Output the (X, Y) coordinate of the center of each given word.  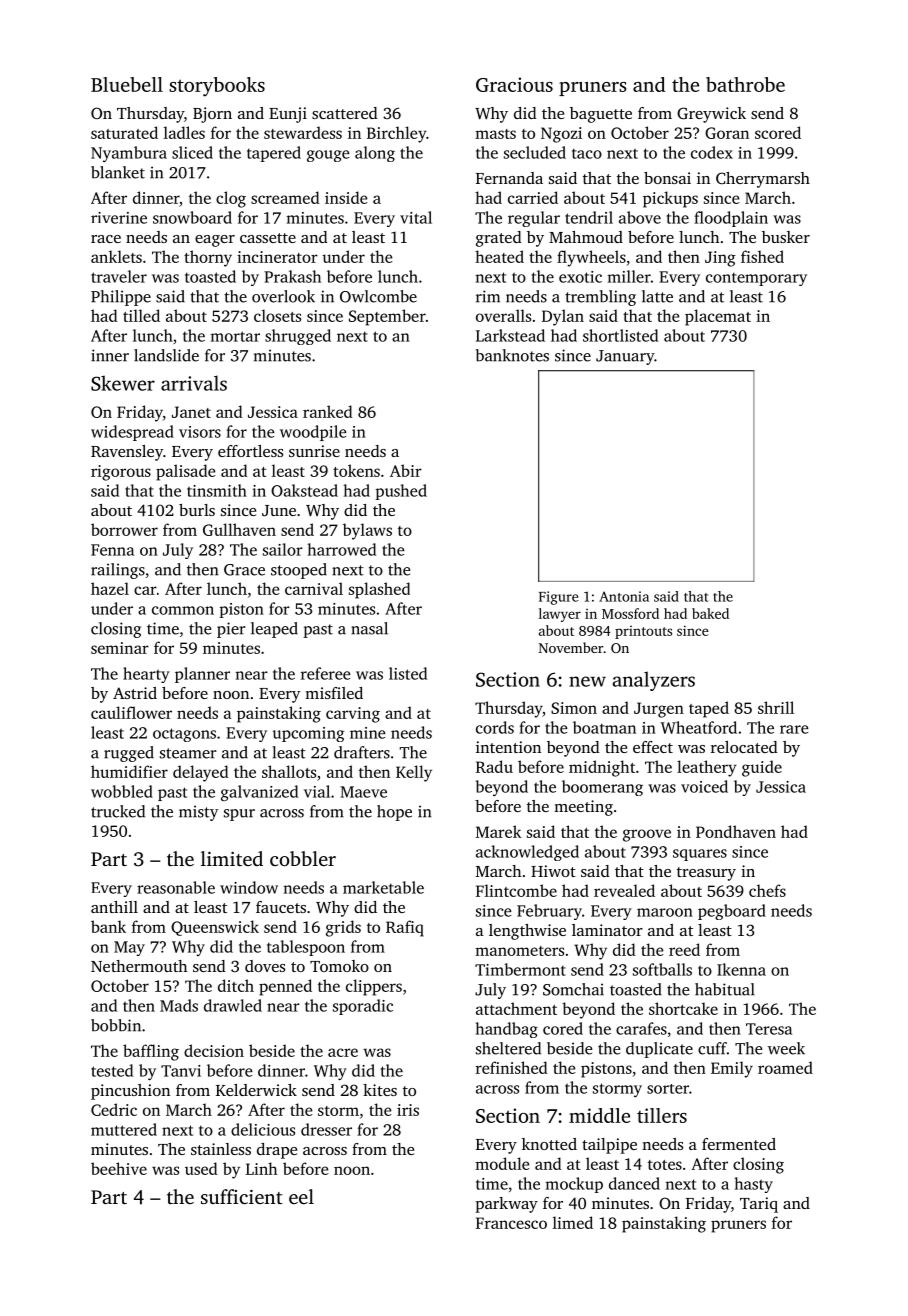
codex (712, 152)
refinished (512, 1067)
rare (794, 729)
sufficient (242, 1196)
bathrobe (745, 84)
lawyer (560, 615)
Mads (179, 1005)
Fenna (112, 550)
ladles (184, 132)
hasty (753, 1185)
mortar (235, 336)
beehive (119, 1168)
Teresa (769, 1029)
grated (499, 239)
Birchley (396, 134)
